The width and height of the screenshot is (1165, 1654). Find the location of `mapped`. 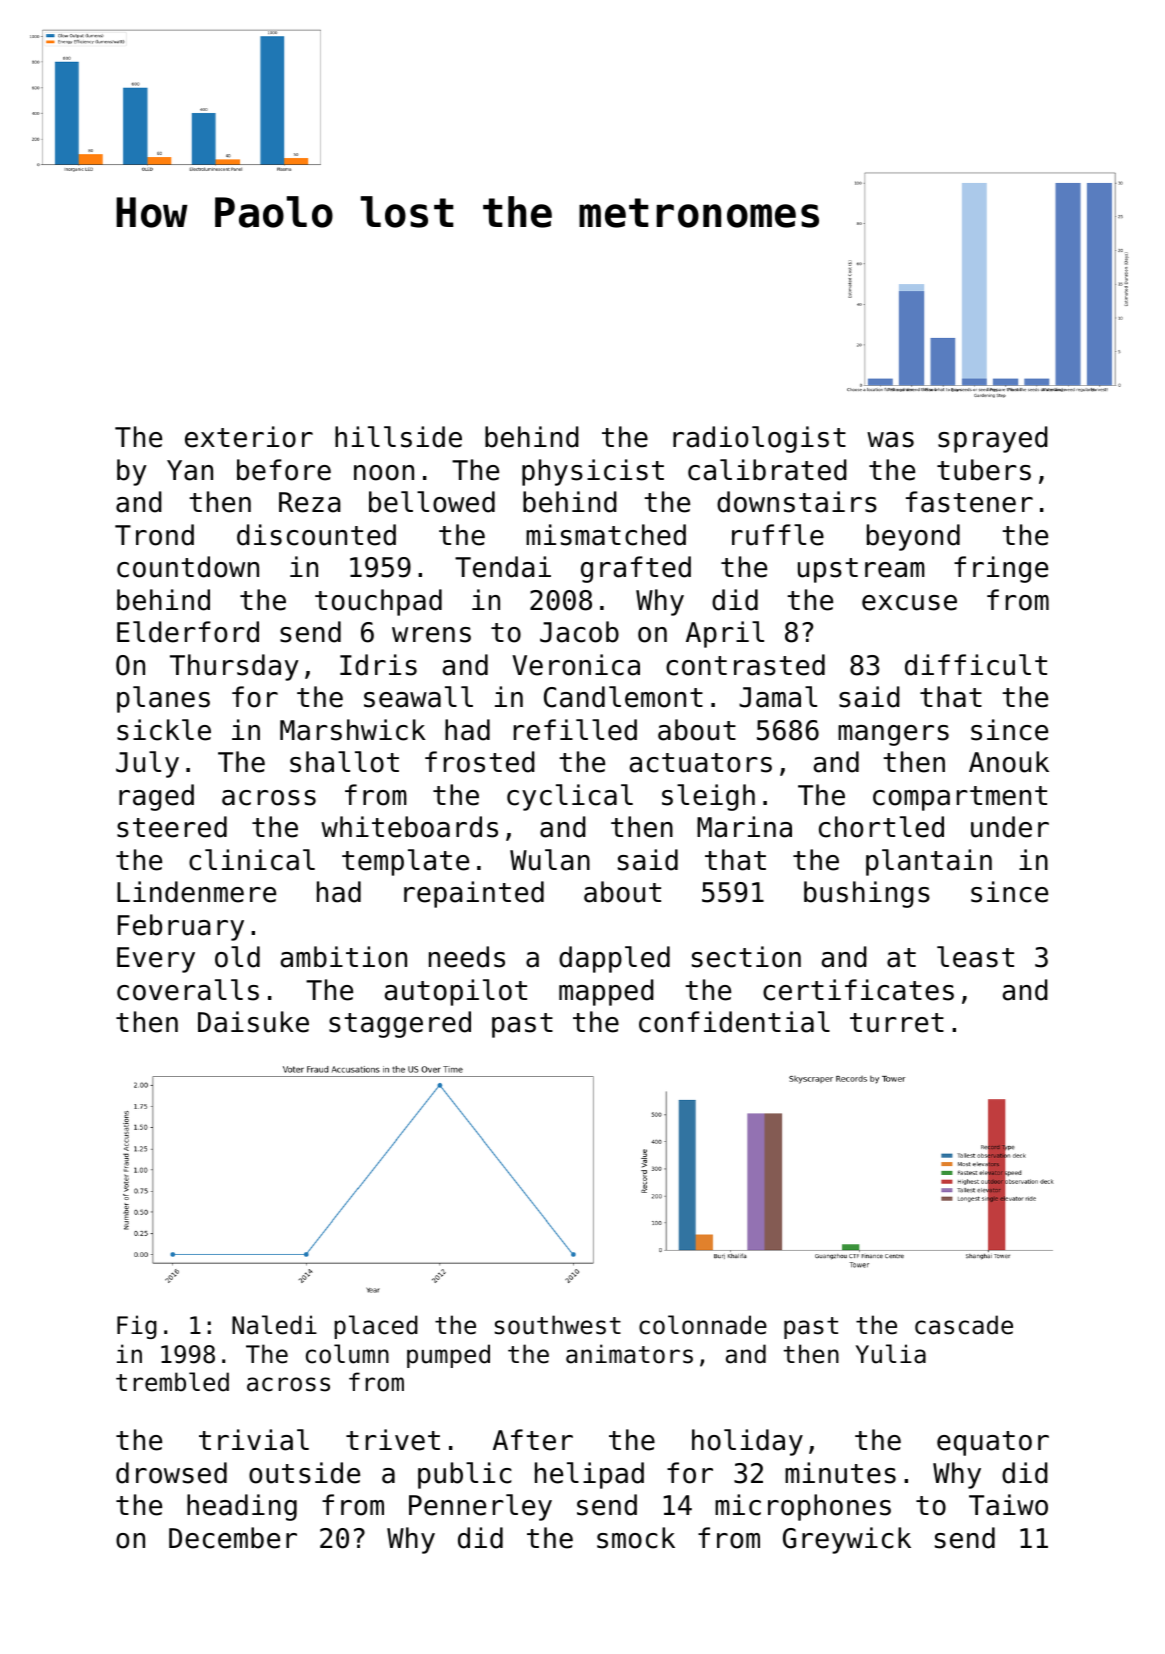

mapped is located at coordinates (606, 992).
